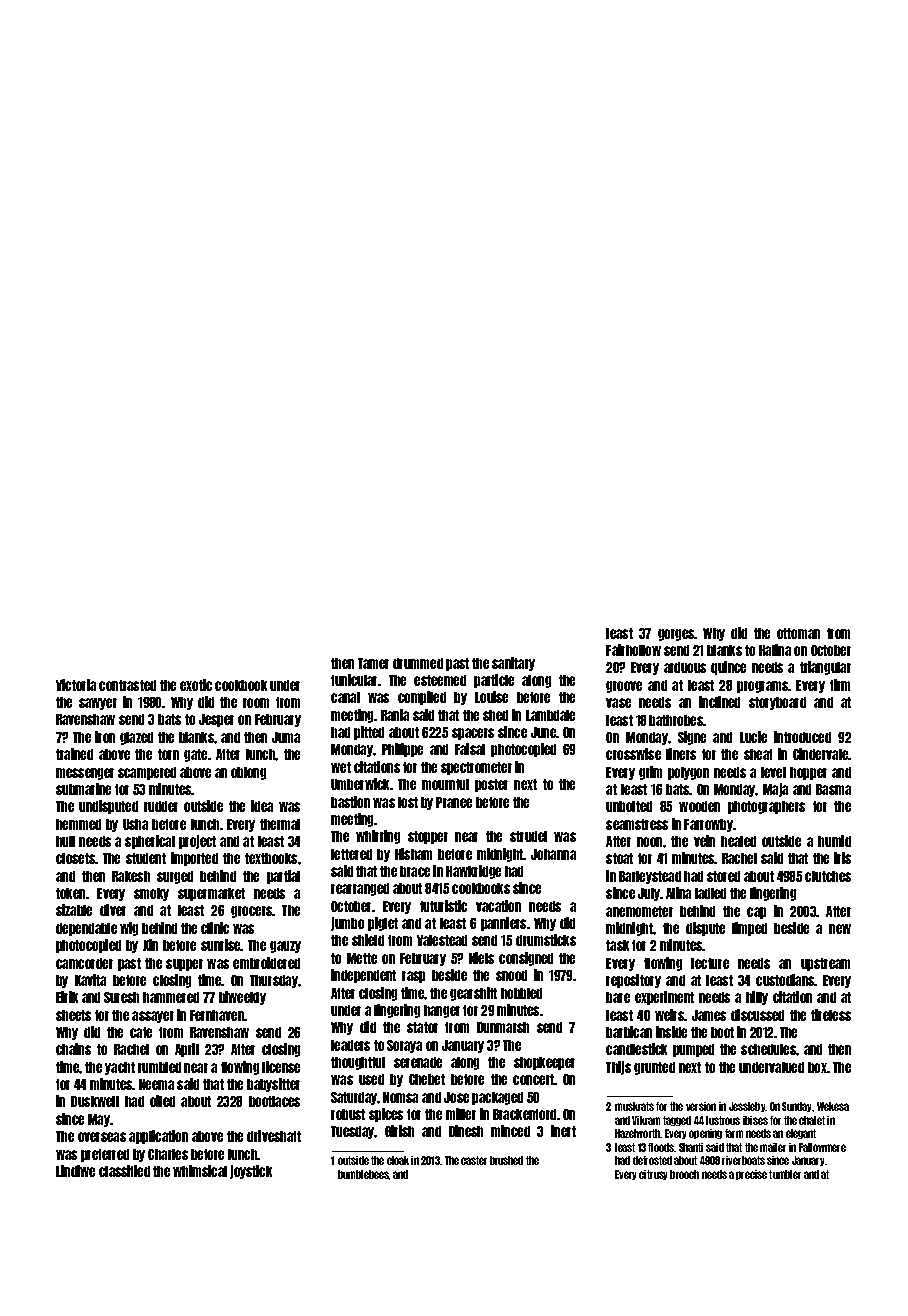 The width and height of the page is (908, 1316). I want to click on futuristic, so click(443, 906).
